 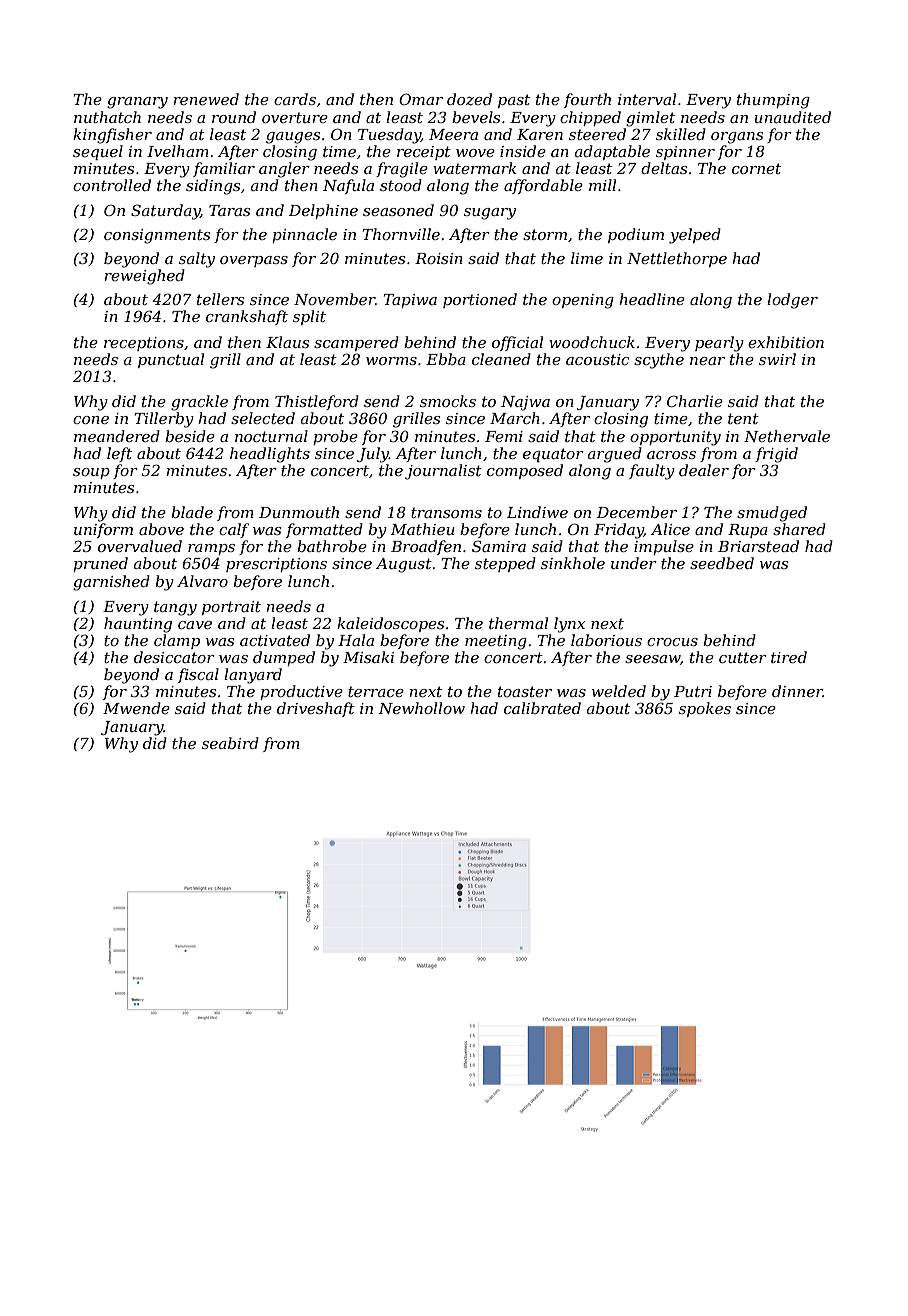 I want to click on haunting, so click(x=138, y=625).
